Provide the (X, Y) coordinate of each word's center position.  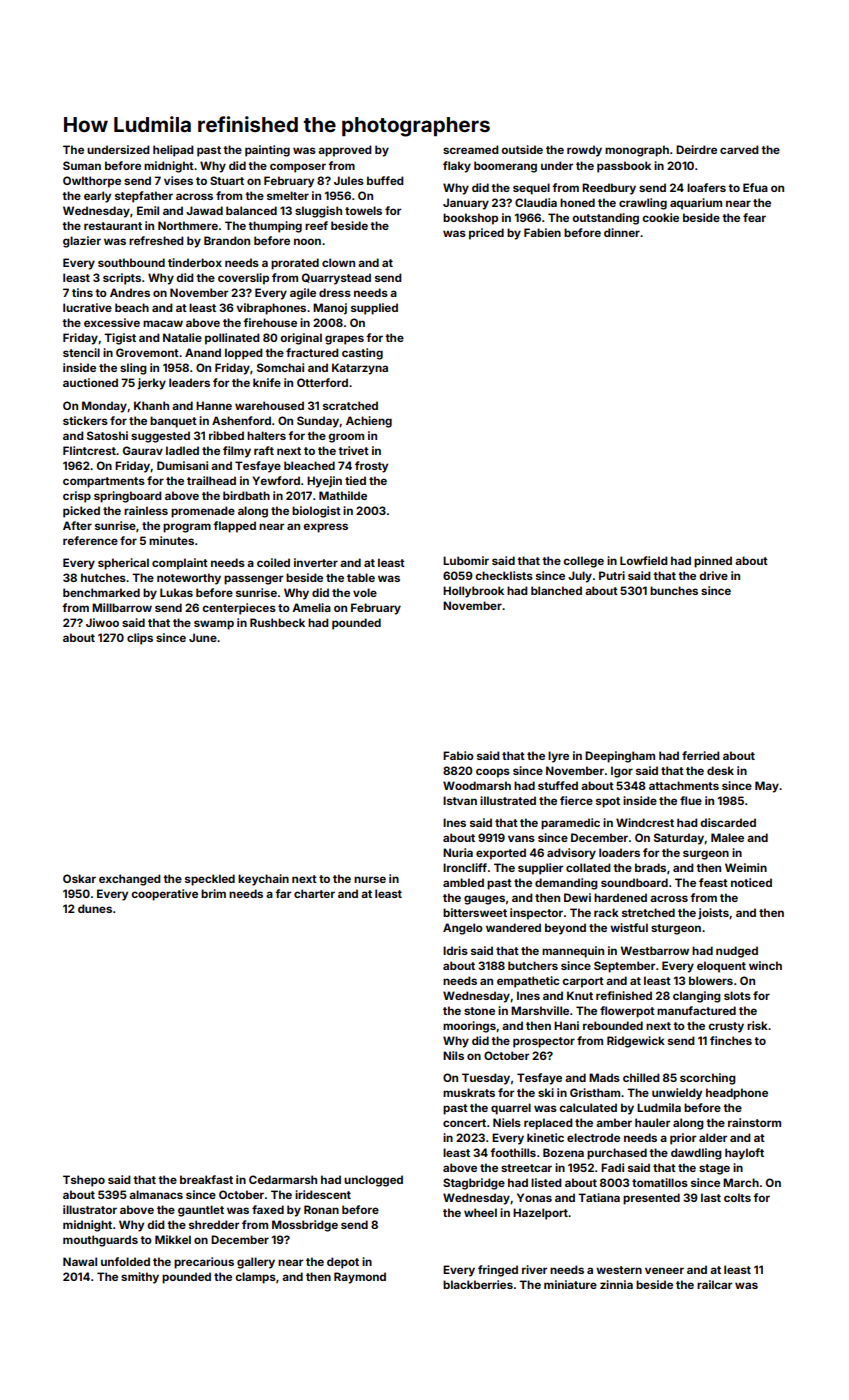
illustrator (90, 1209)
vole (365, 592)
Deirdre (696, 149)
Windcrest (645, 822)
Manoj (330, 309)
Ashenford (241, 420)
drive (713, 575)
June (203, 637)
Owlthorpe (92, 182)
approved (345, 151)
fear (754, 217)
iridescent (323, 1194)
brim (213, 893)
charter (314, 893)
